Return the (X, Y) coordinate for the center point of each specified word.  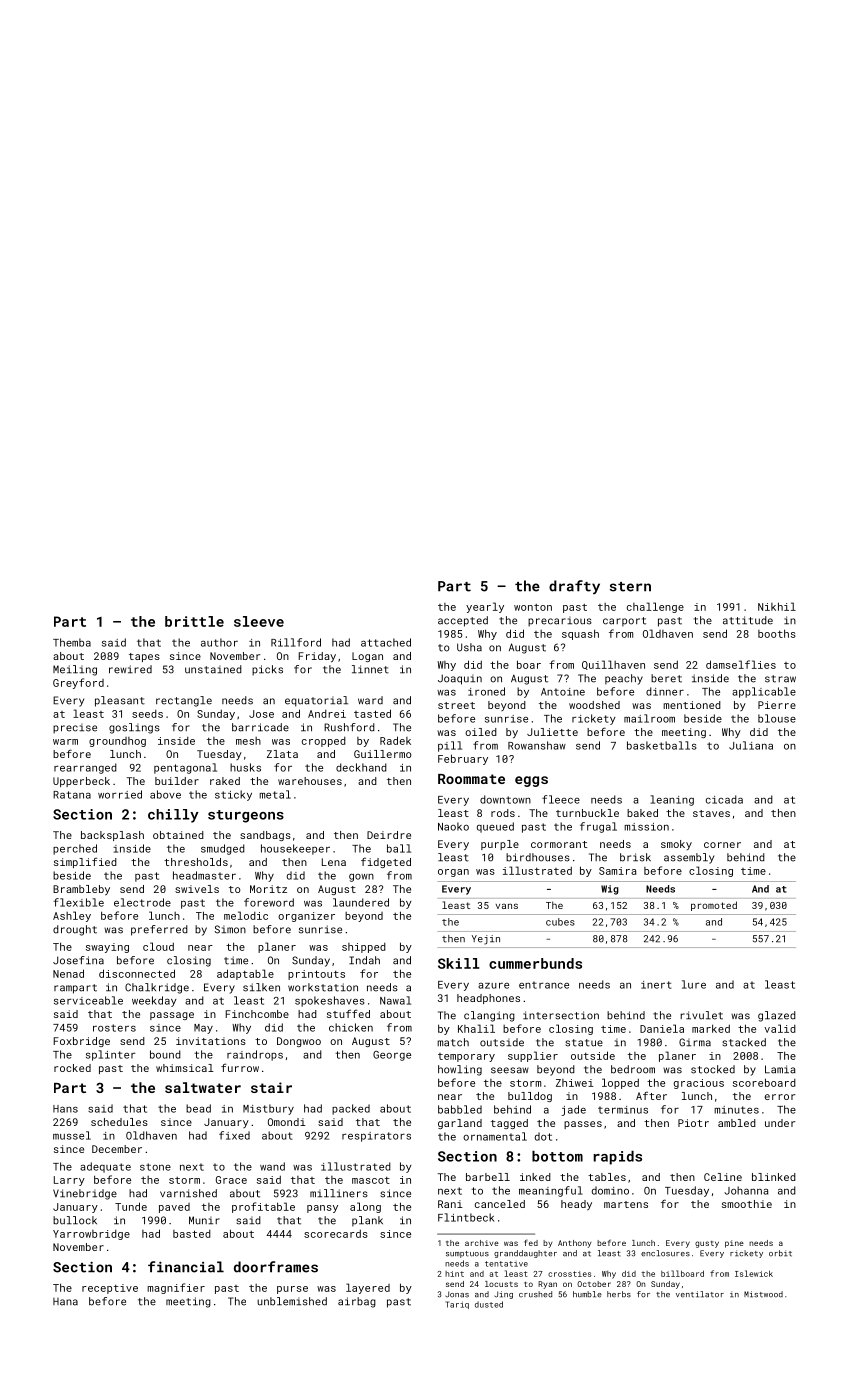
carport (624, 622)
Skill (458, 963)
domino (610, 1190)
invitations (211, 1041)
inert (656, 985)
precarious (560, 622)
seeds (147, 714)
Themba (72, 642)
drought (75, 930)
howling (460, 1070)
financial (186, 1267)
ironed (486, 691)
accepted (463, 621)
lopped (620, 1083)
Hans (65, 1109)
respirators (376, 1137)
